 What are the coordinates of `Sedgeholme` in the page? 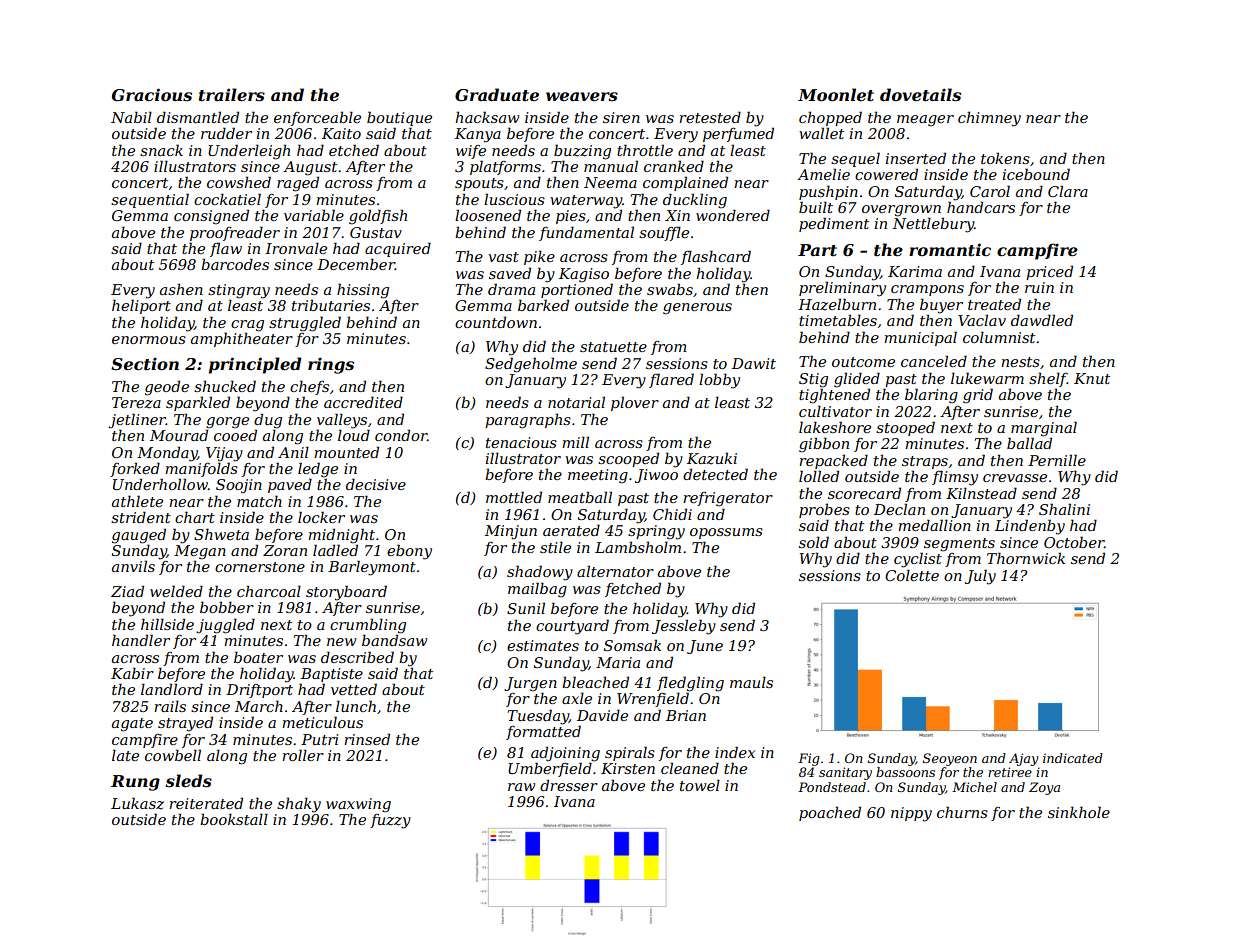 It's located at (531, 365).
